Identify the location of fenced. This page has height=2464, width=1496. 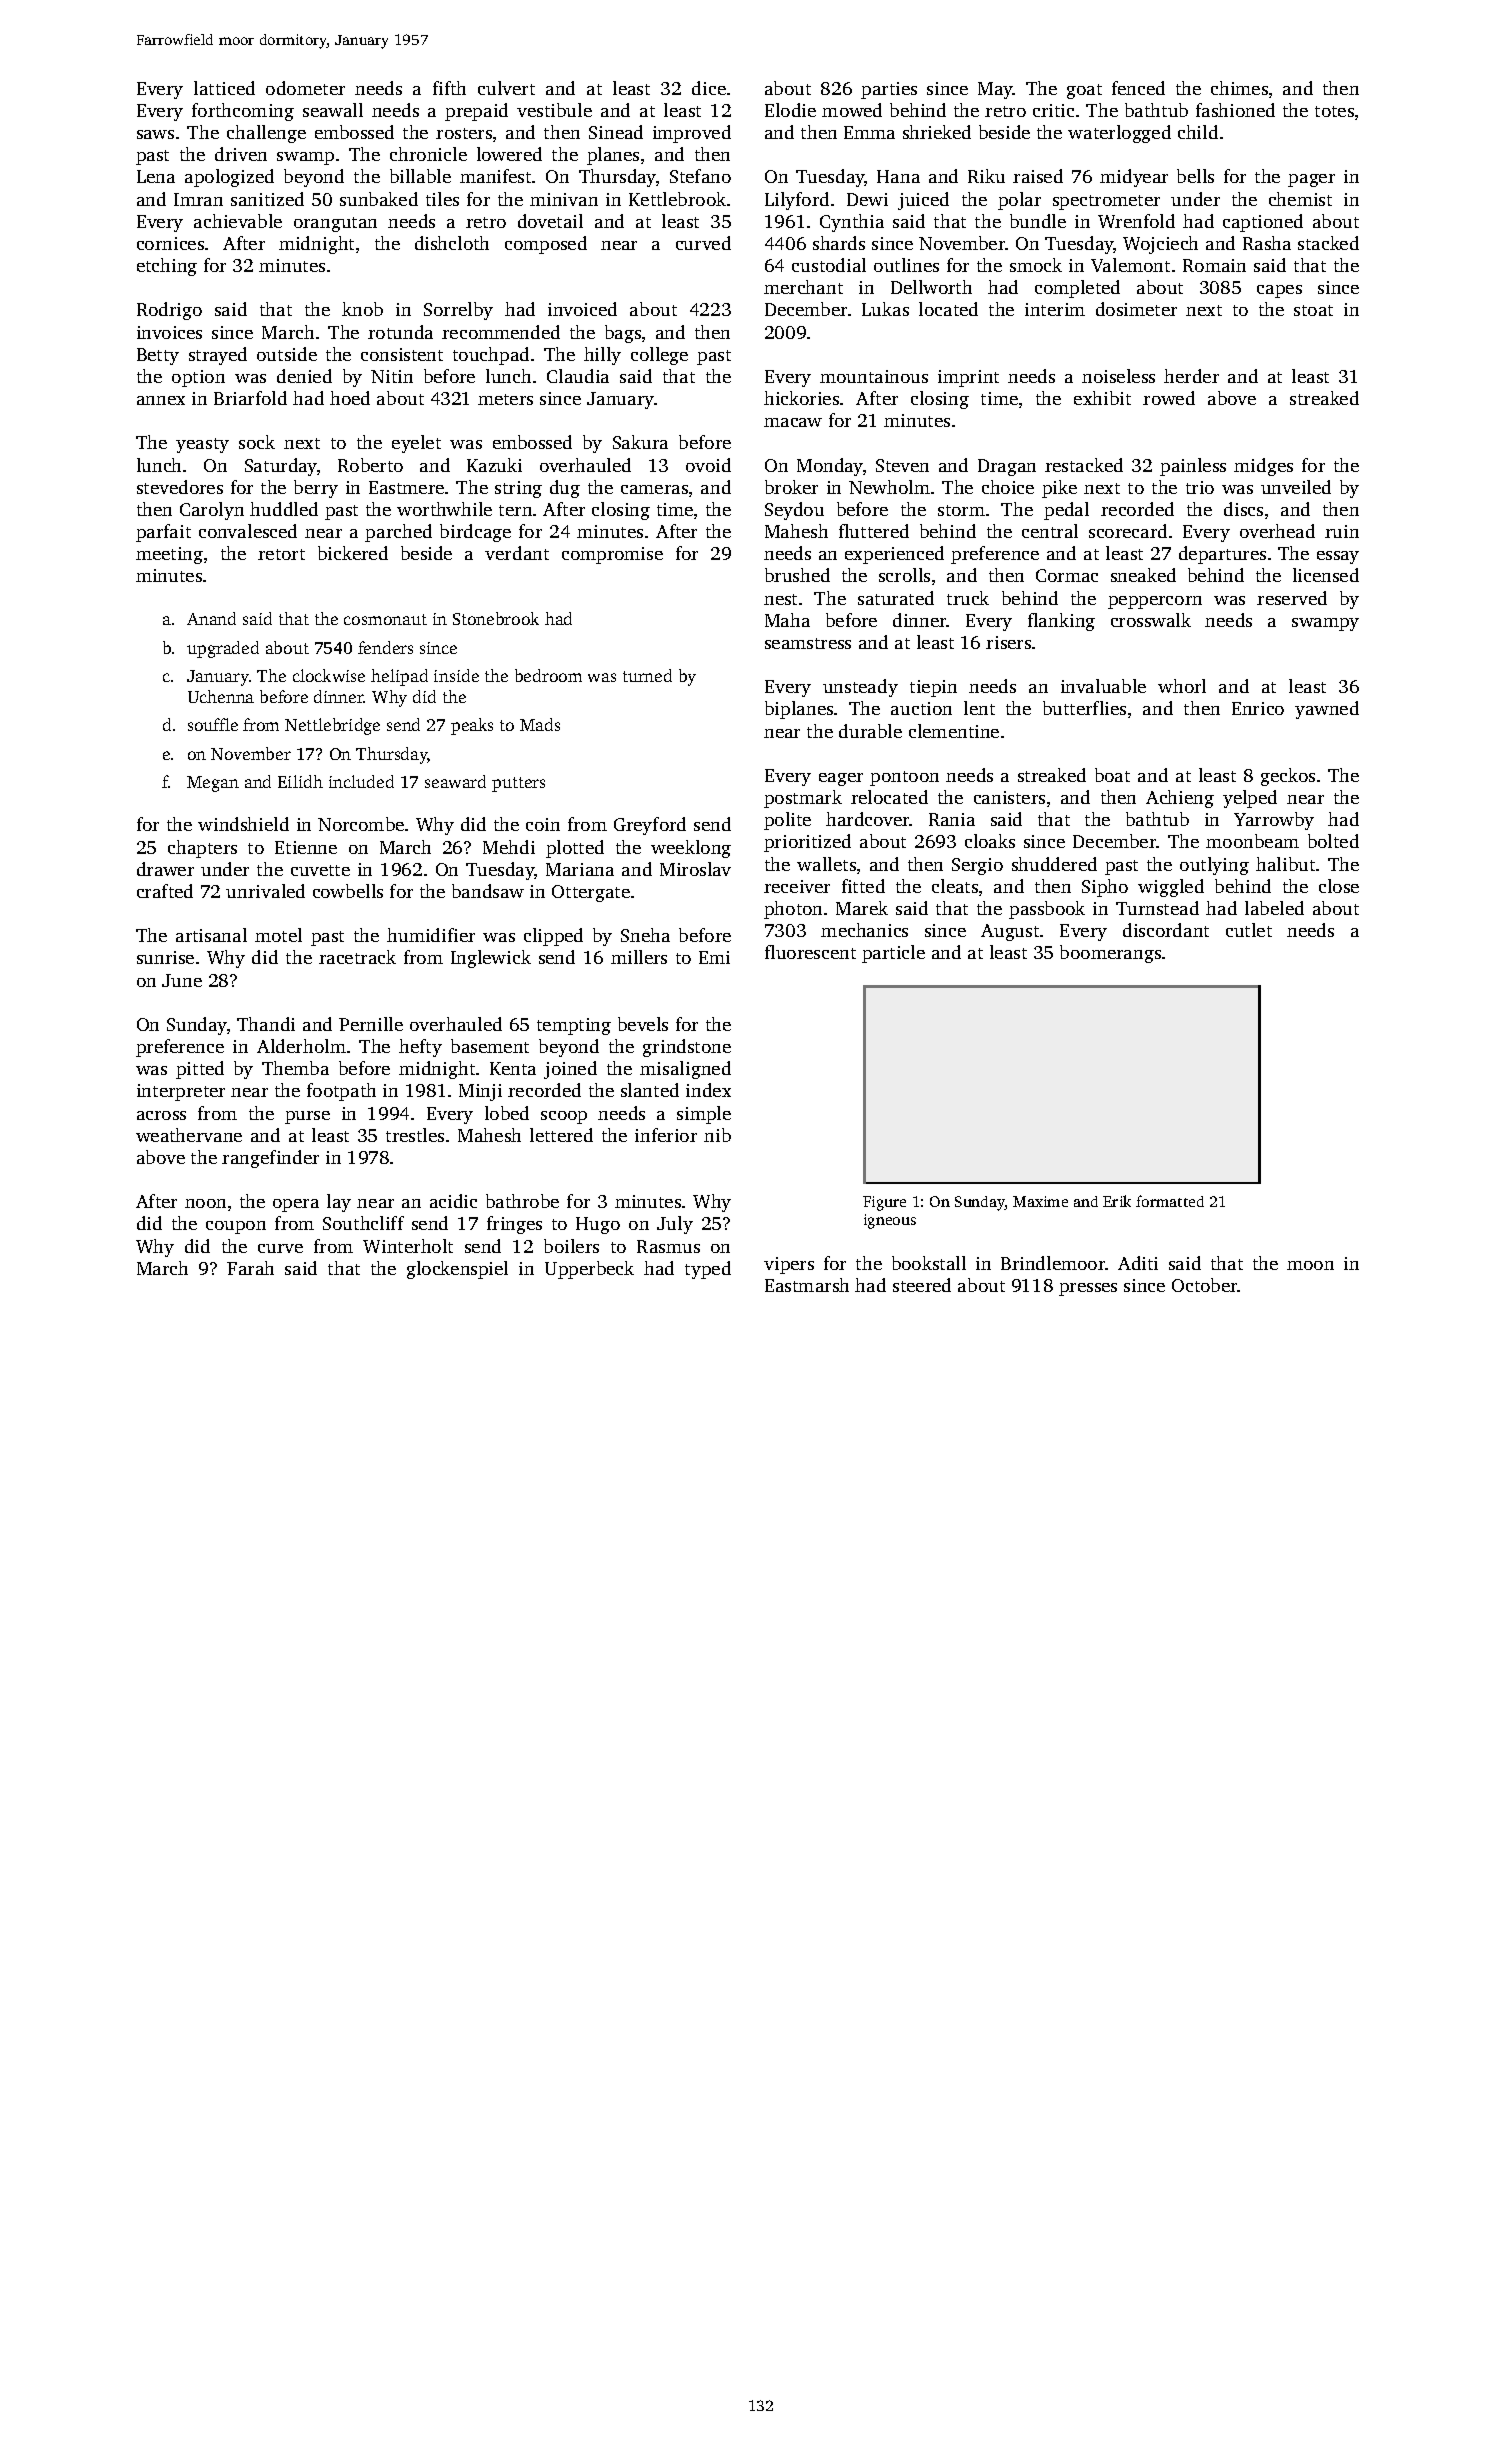
(1138, 88).
